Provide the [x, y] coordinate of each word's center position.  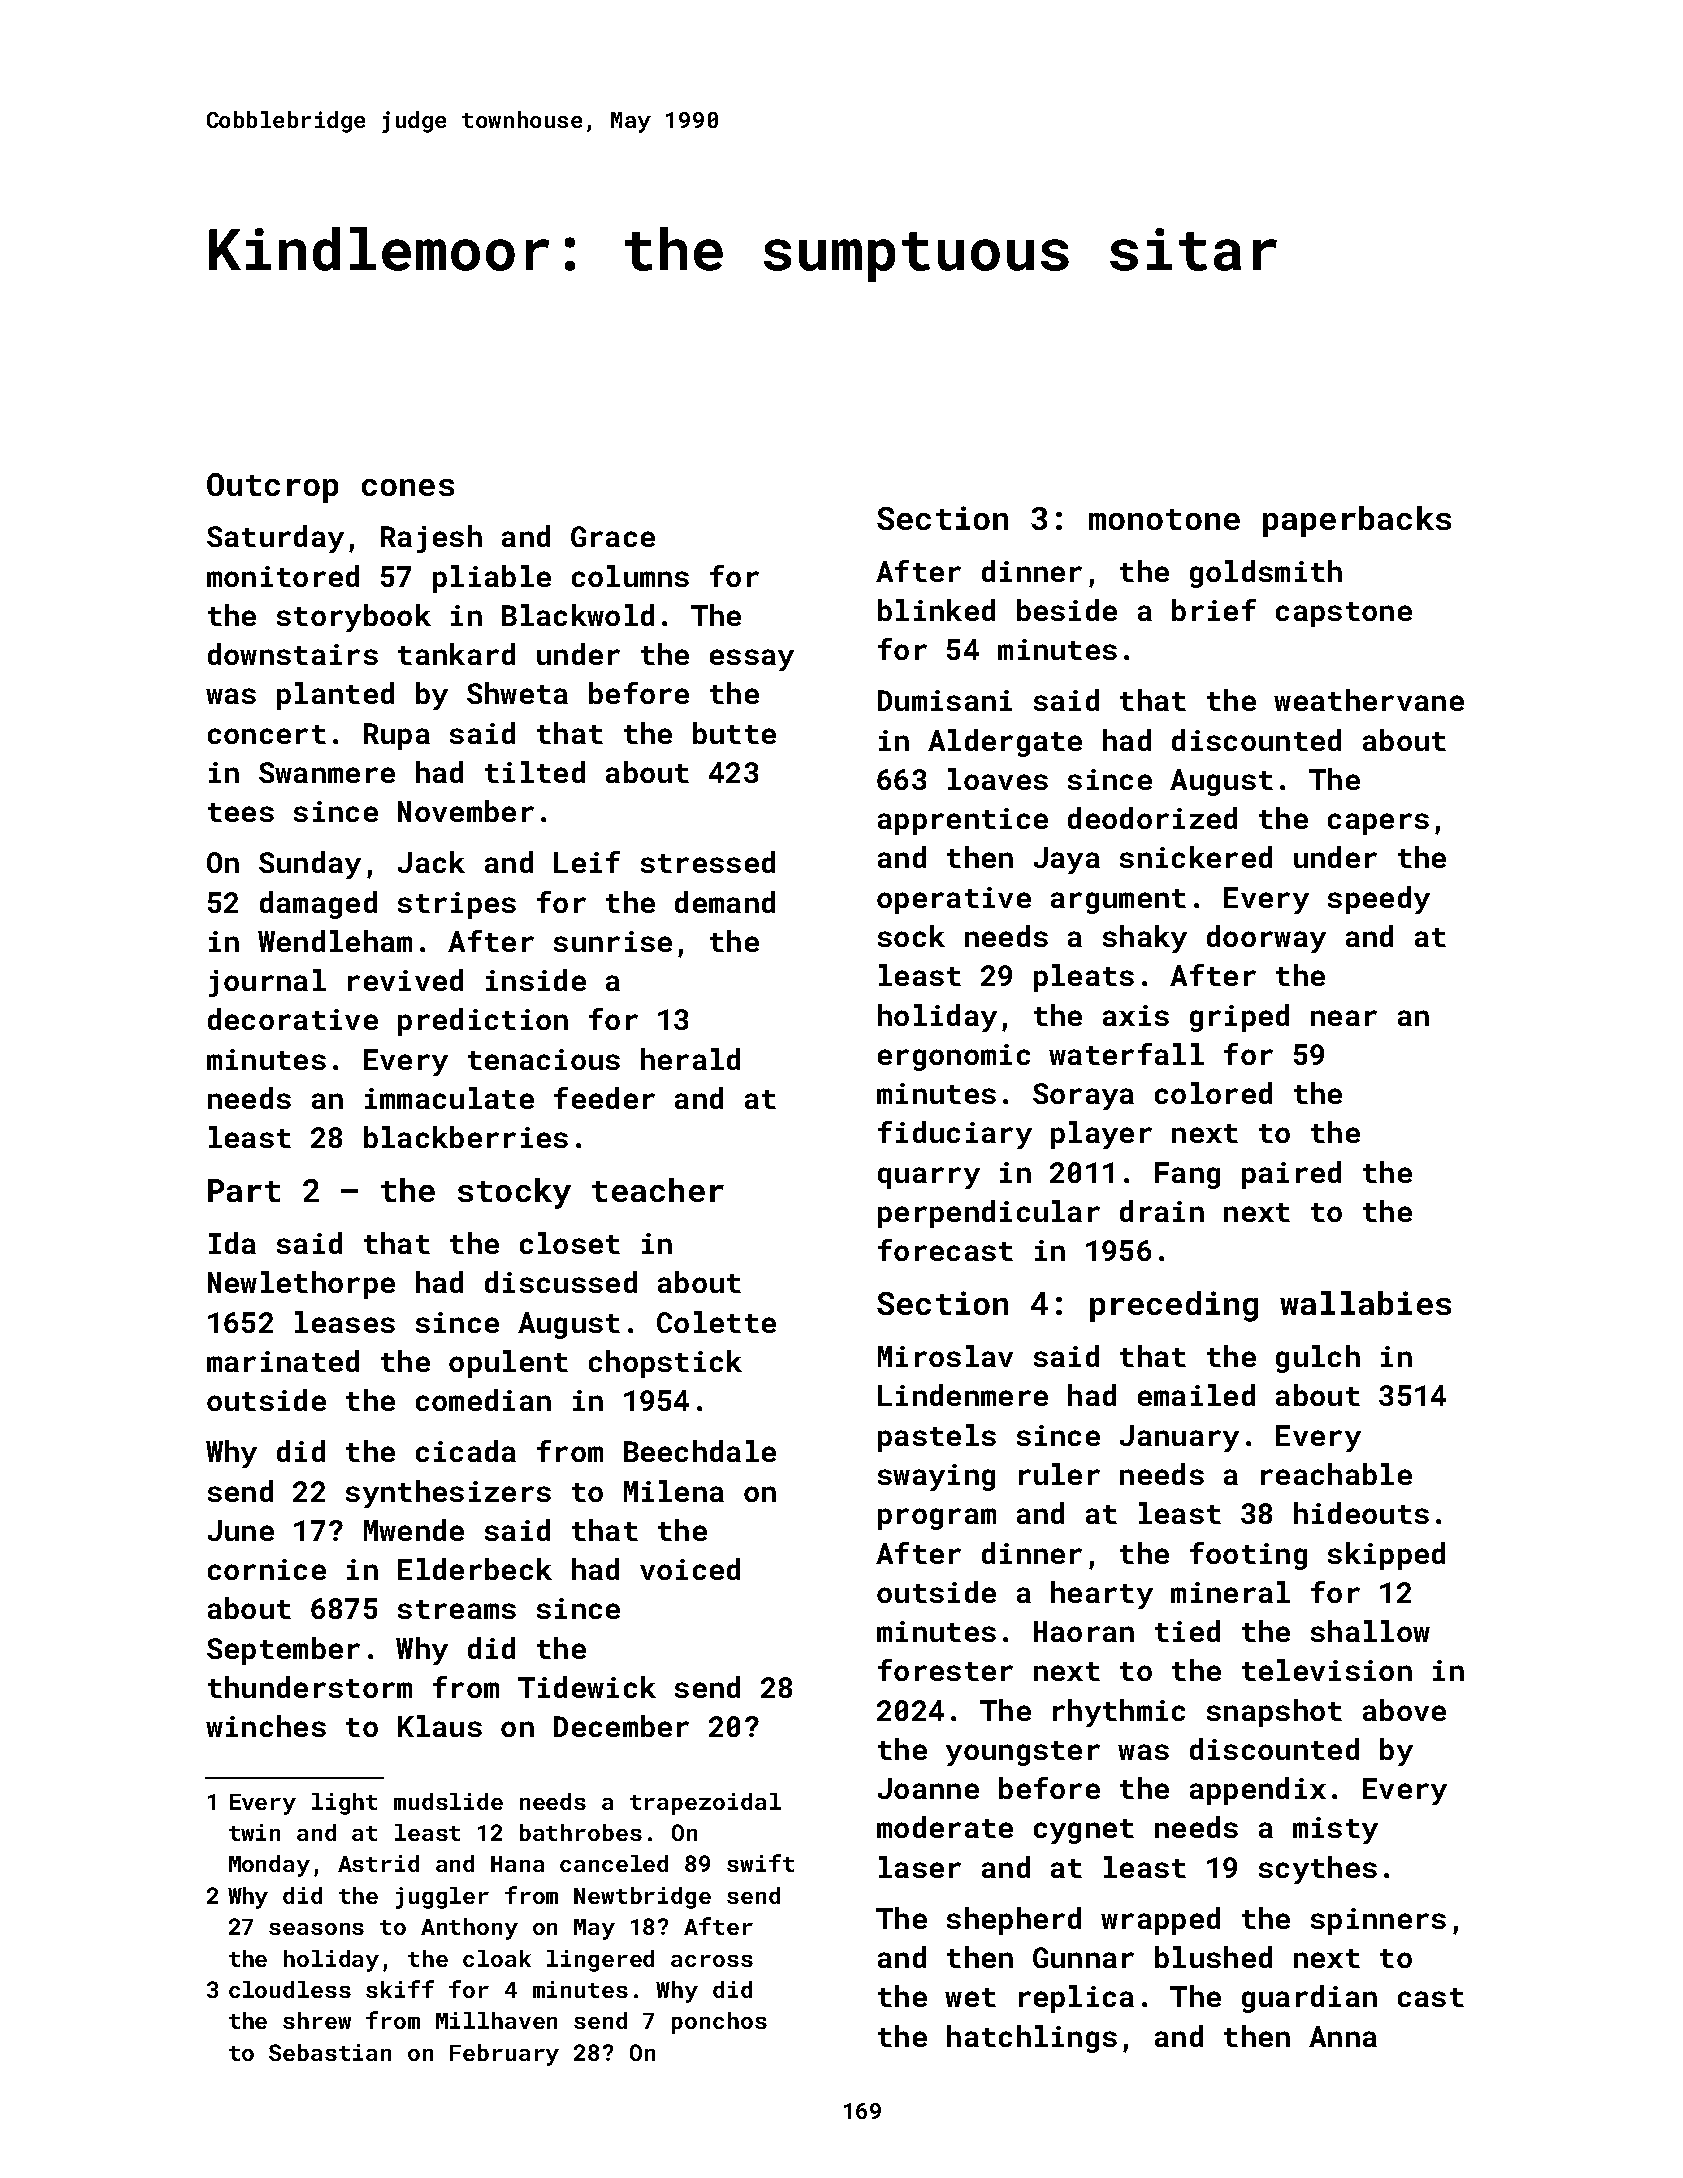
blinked [936, 610]
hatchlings [1032, 2039]
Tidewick [587, 1687]
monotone [1164, 519]
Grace [613, 536]
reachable [1336, 1474]
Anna [1343, 2036]
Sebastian [330, 2052]
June [241, 1530]
